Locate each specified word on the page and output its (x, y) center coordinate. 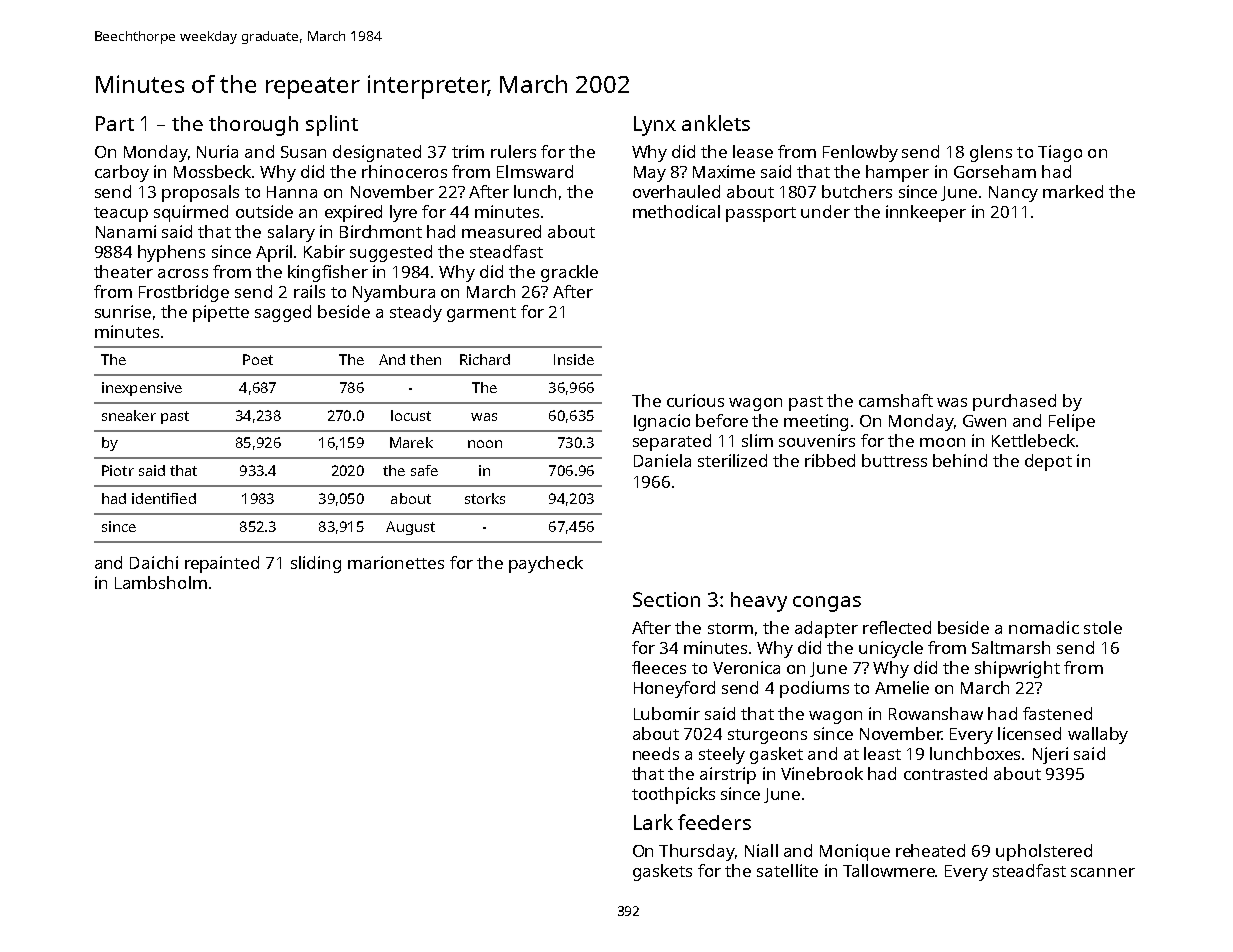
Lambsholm (161, 582)
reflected (897, 627)
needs (656, 753)
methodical (676, 211)
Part (115, 123)
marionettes (396, 562)
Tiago (1060, 153)
